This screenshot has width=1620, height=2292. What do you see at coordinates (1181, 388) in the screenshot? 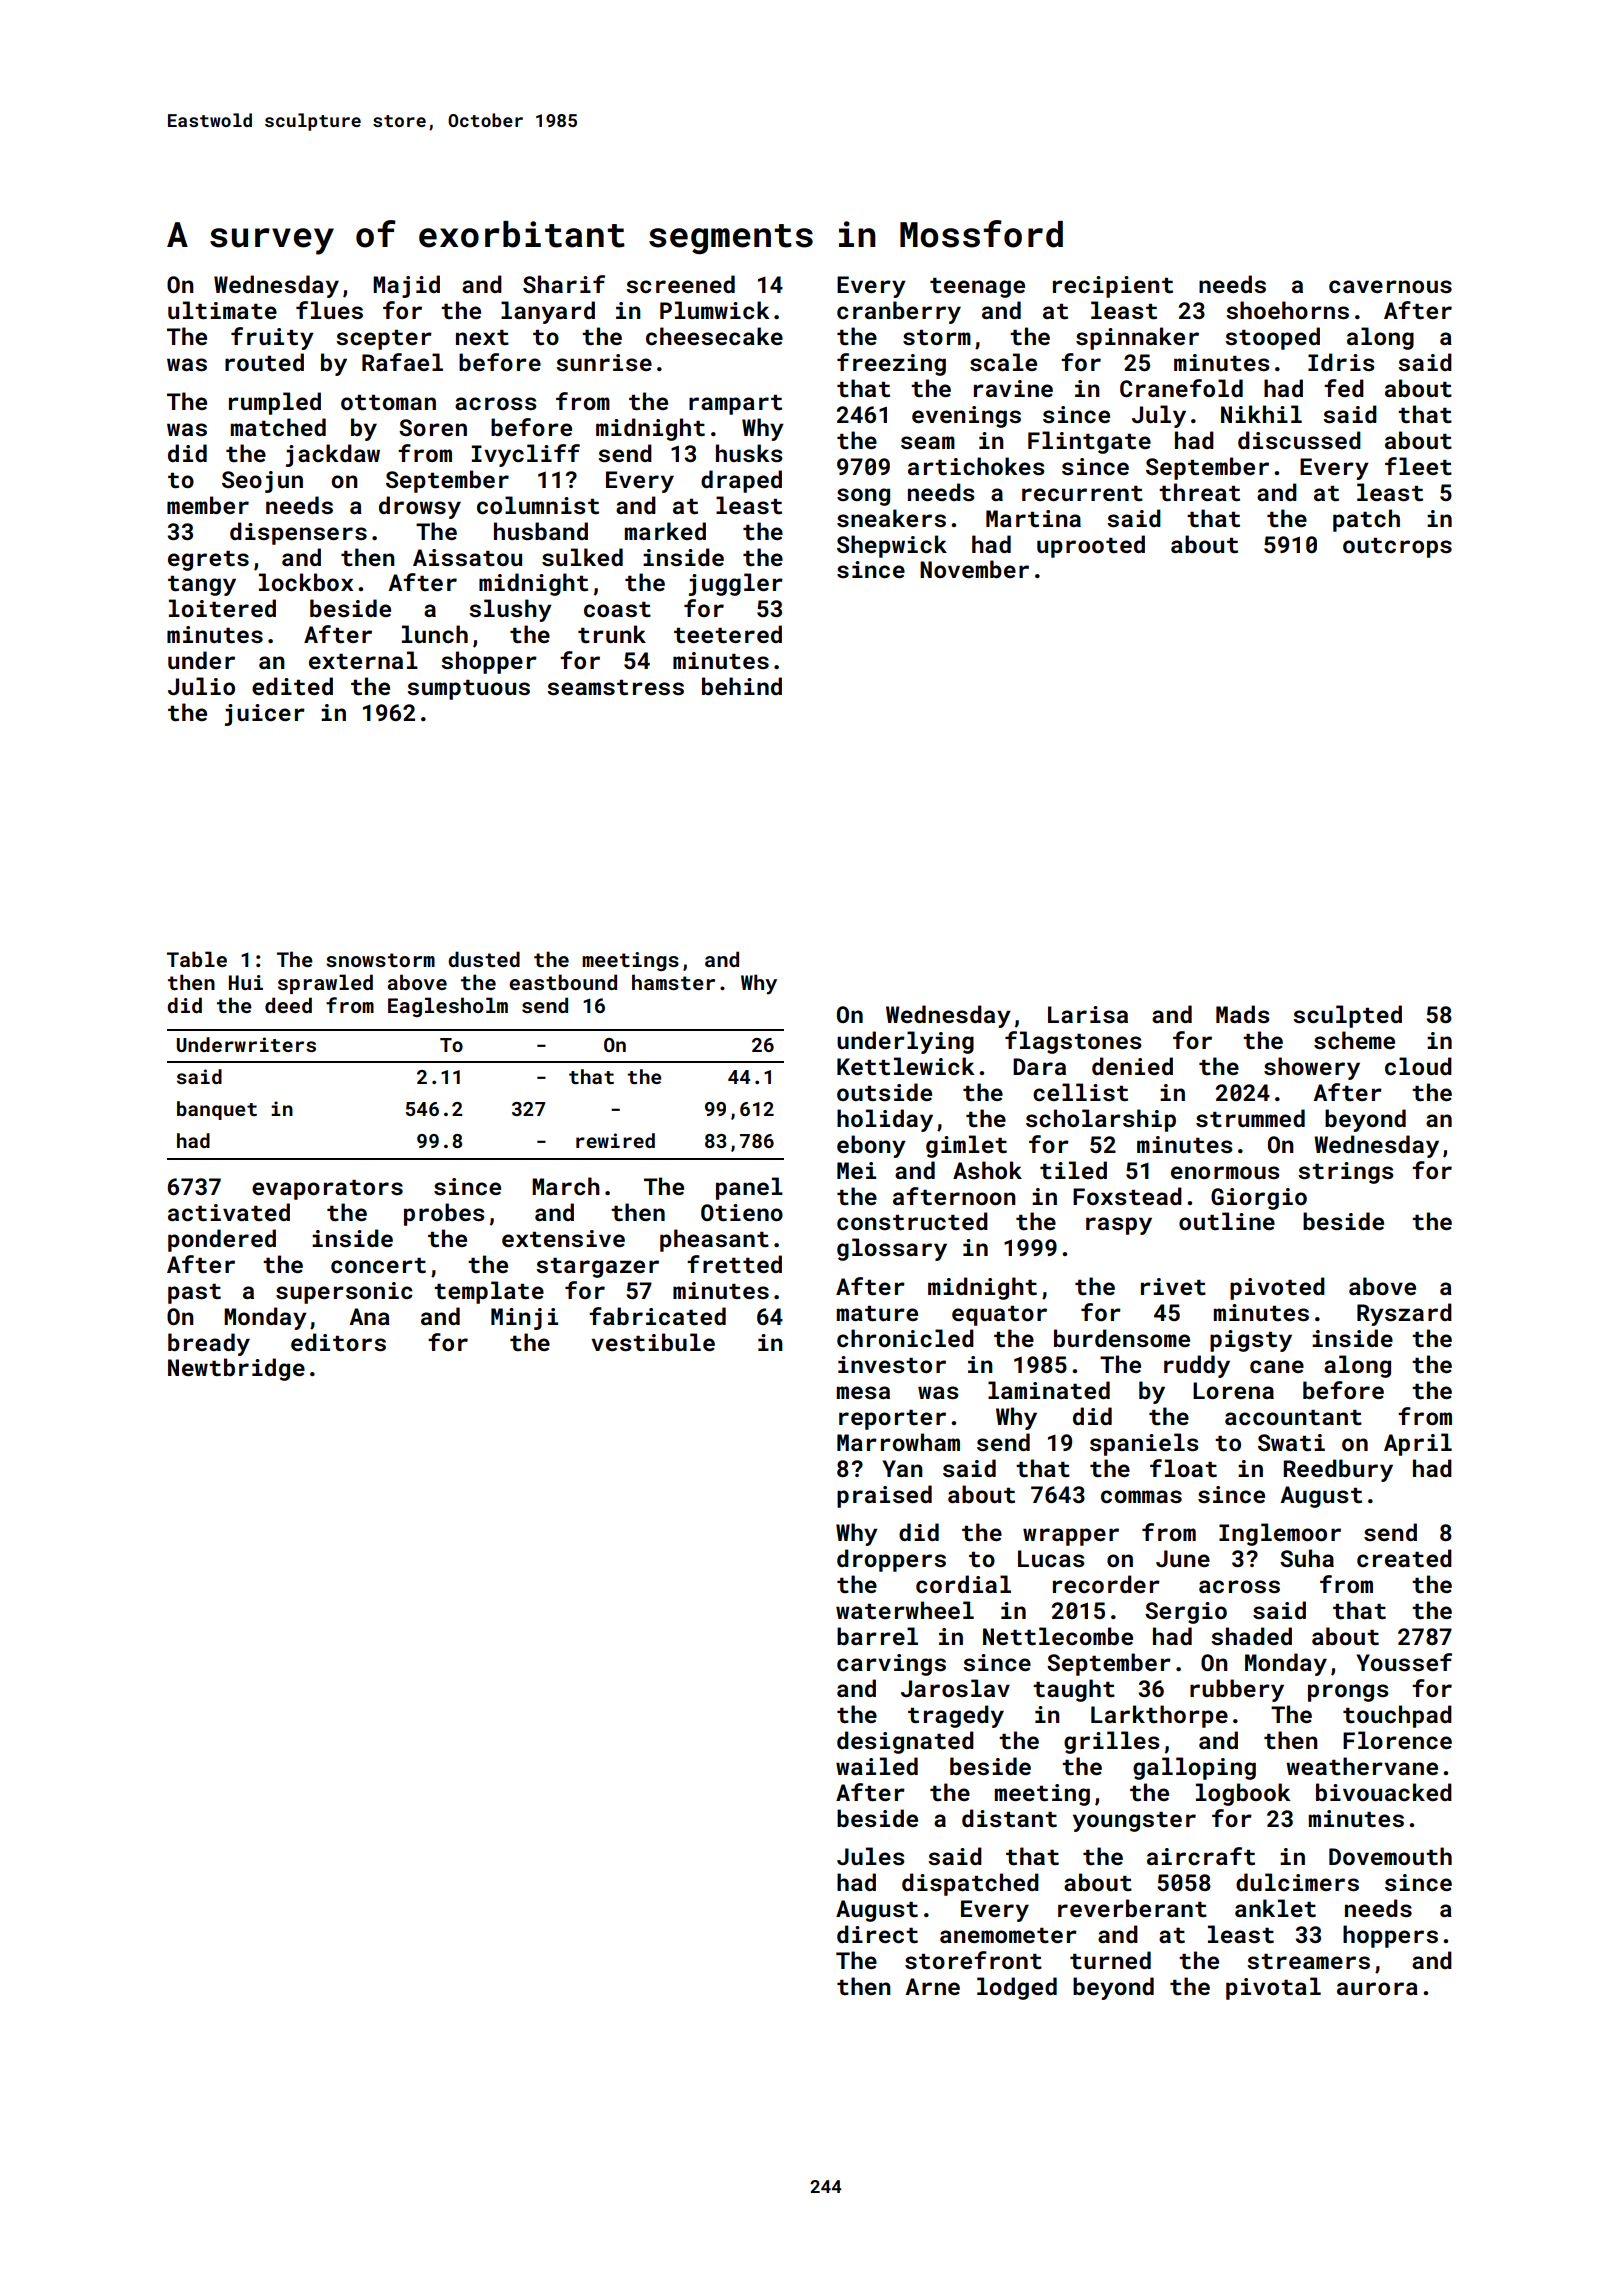
I see `Cranefold` at bounding box center [1181, 388].
